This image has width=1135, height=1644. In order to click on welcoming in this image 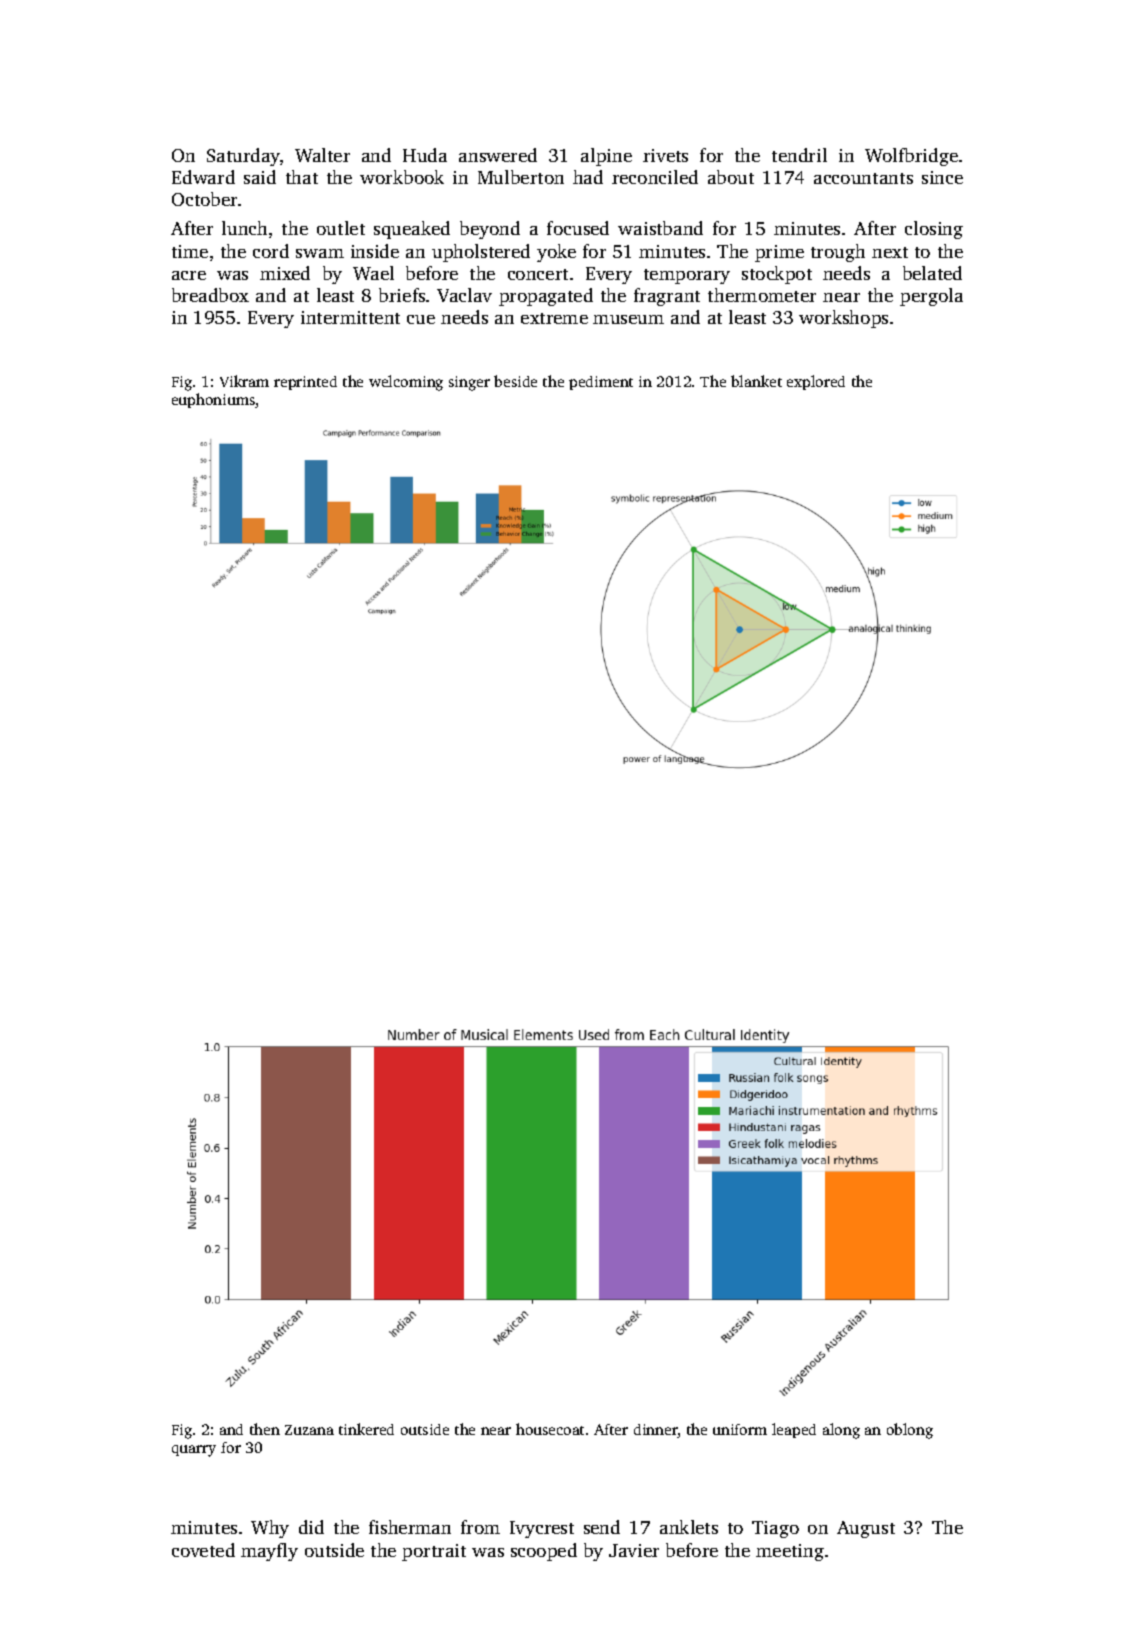, I will do `click(406, 383)`.
